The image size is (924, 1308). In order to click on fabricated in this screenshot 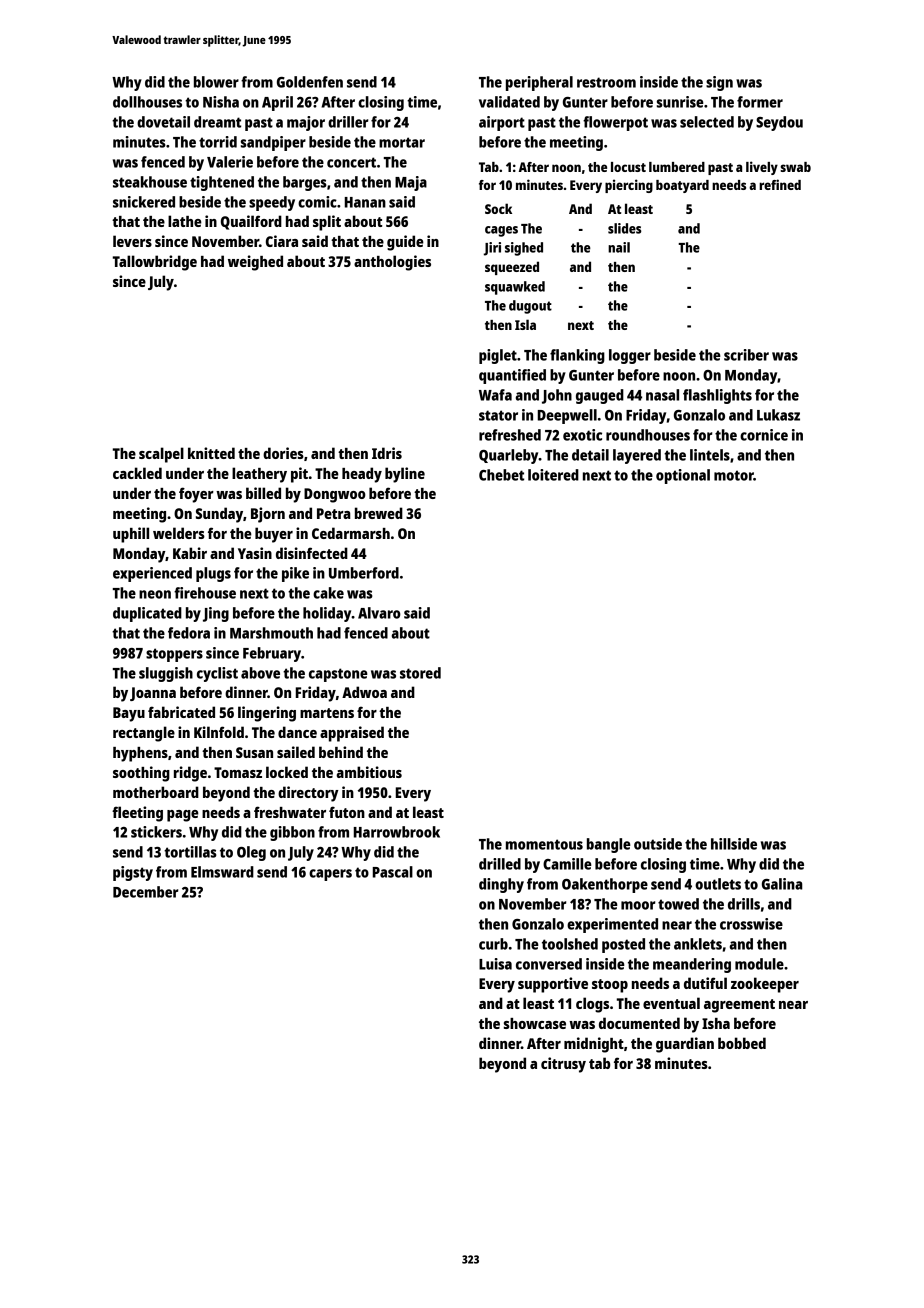, I will do `click(181, 712)`.
